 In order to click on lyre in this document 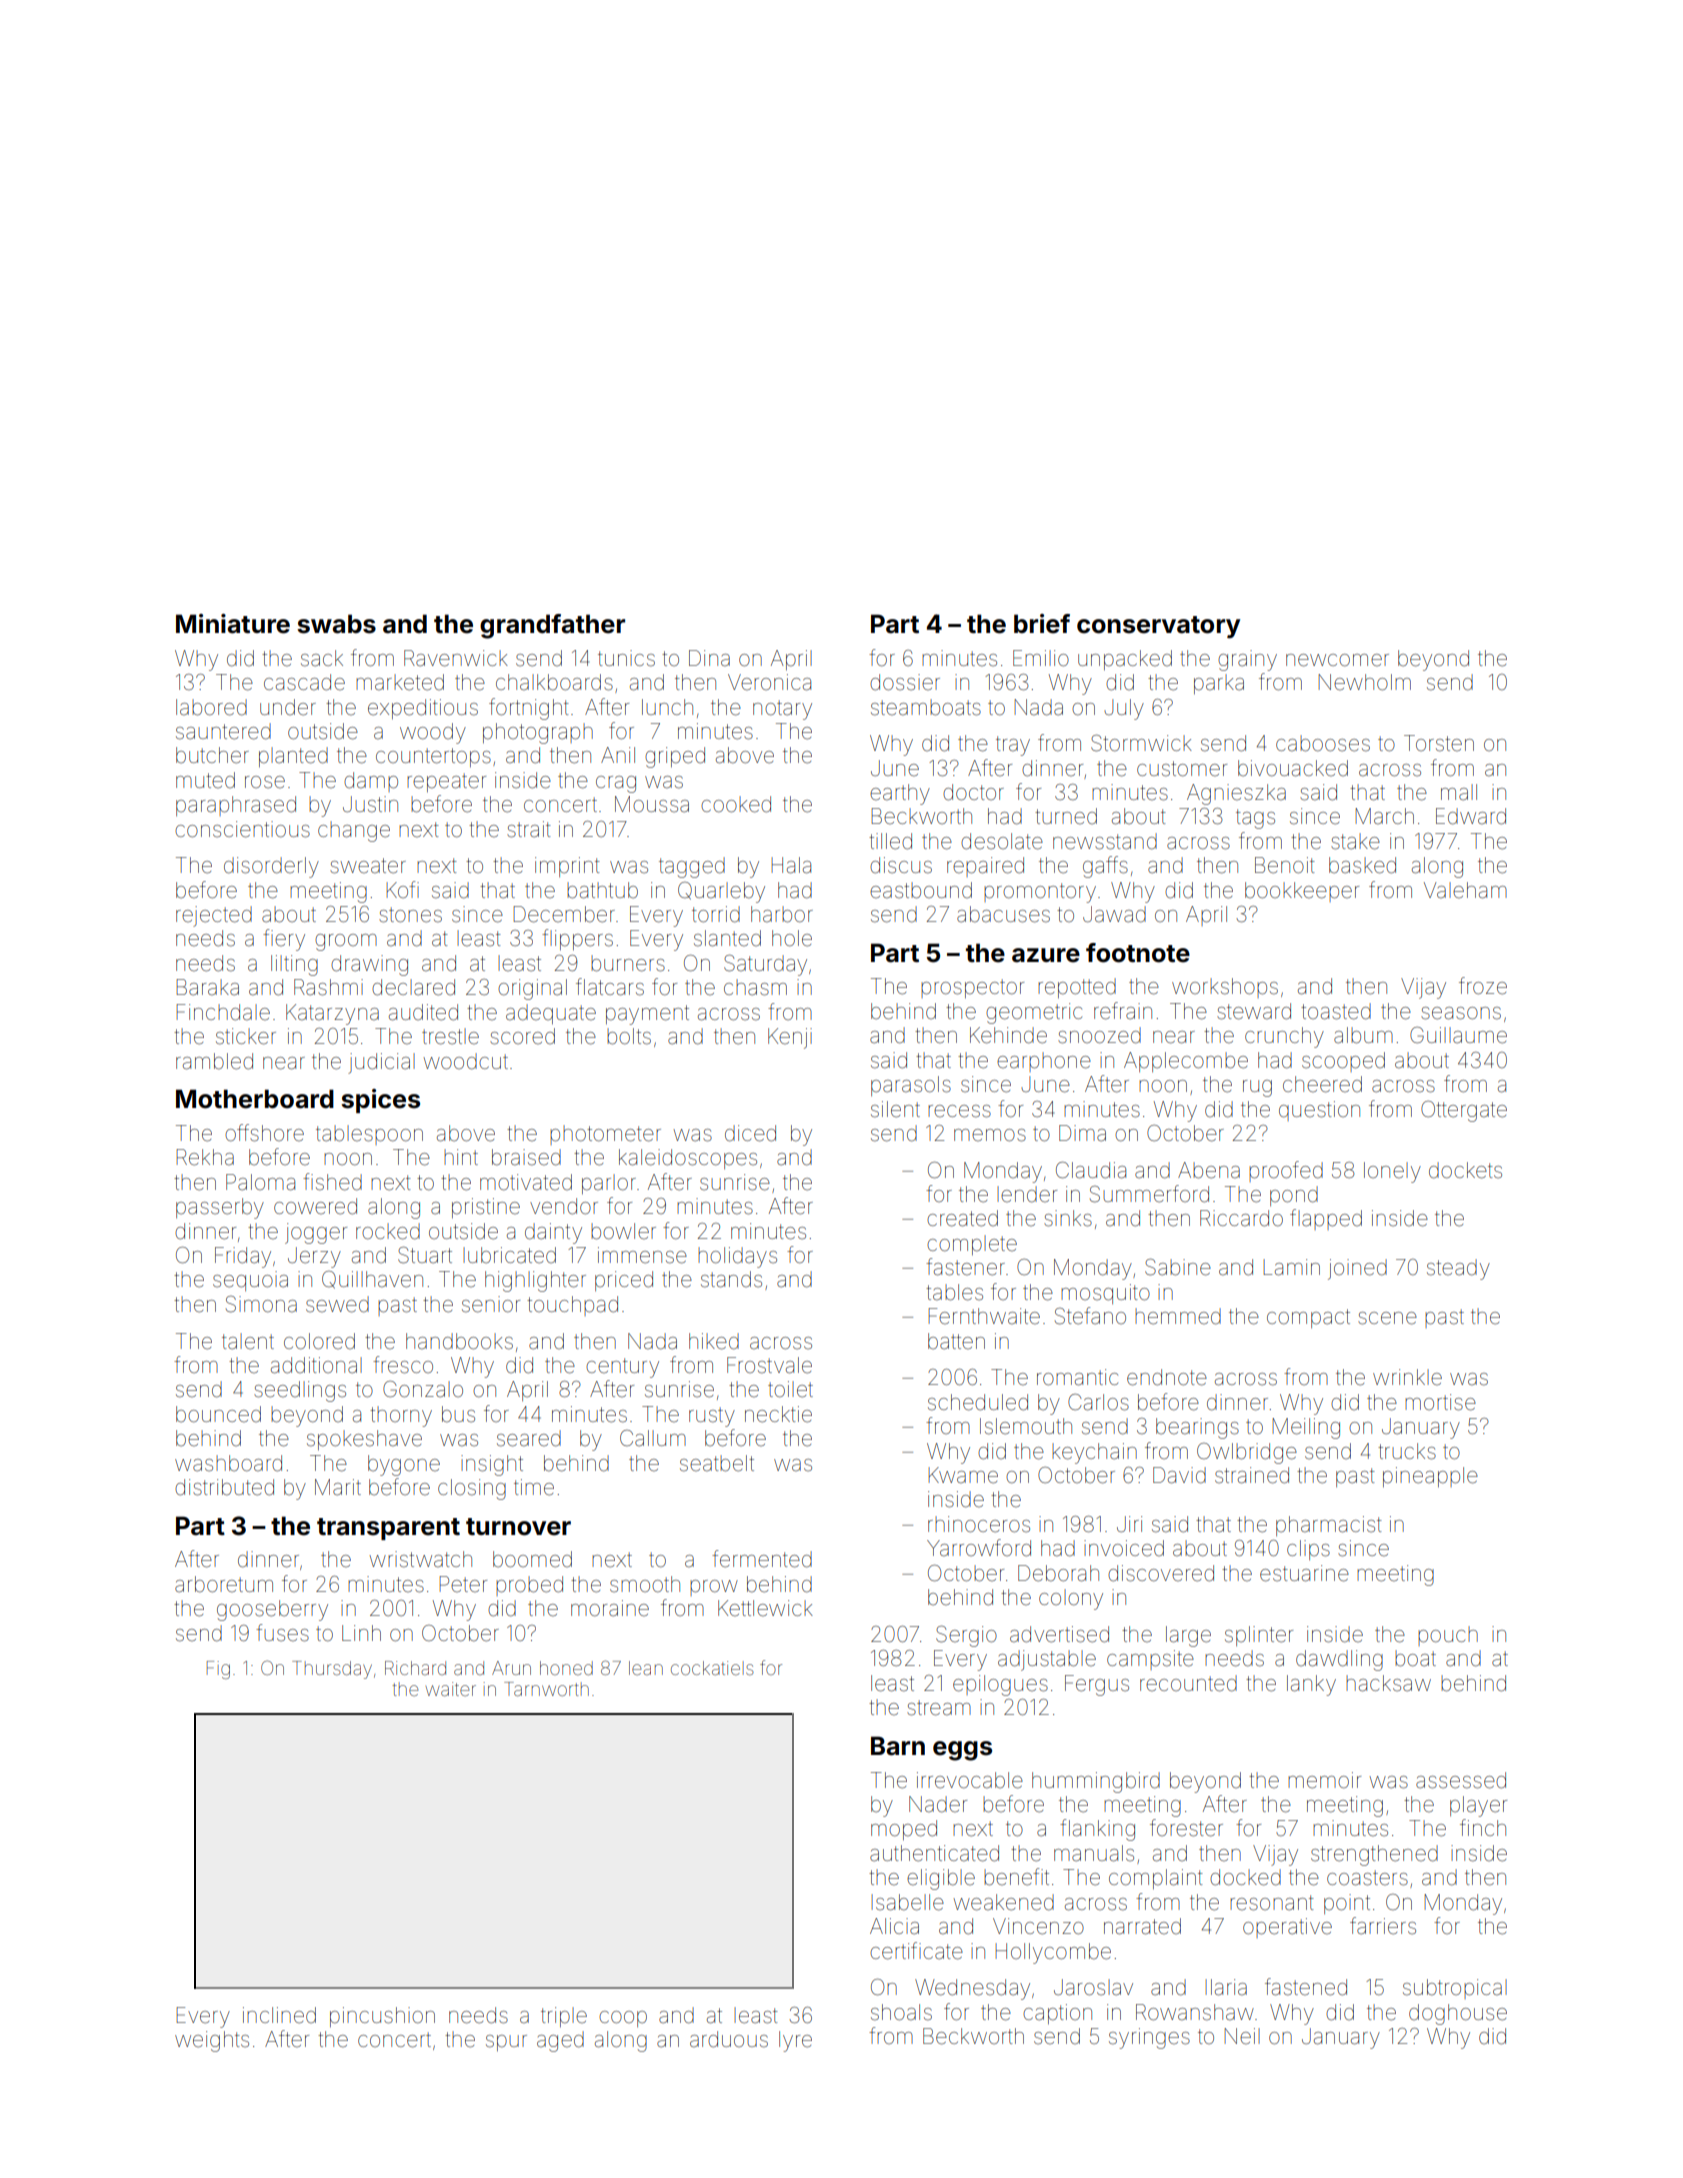, I will do `click(795, 2041)`.
